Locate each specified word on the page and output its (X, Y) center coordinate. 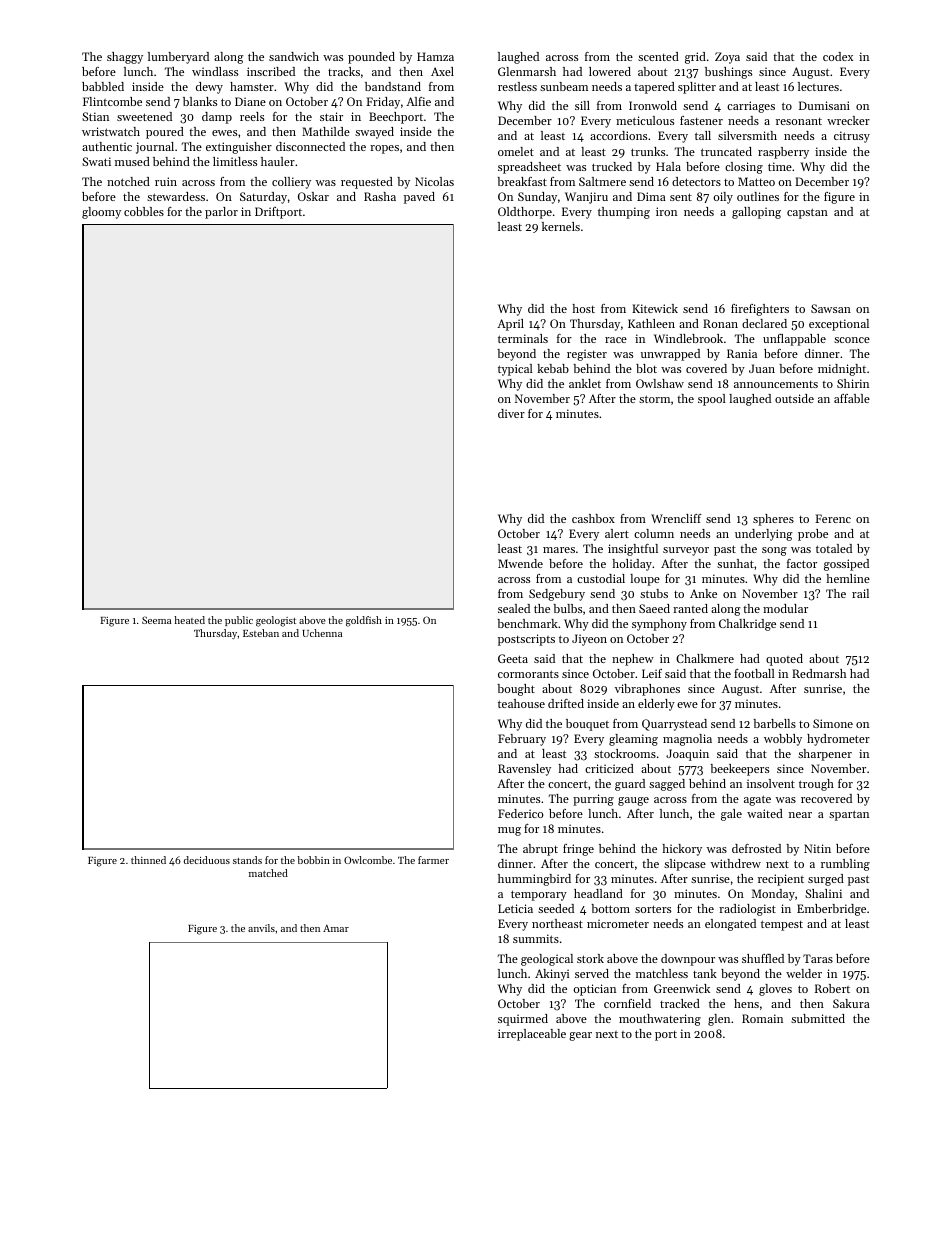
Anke (703, 593)
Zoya (727, 58)
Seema (156, 620)
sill (582, 105)
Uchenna (322, 633)
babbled (103, 86)
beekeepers (739, 770)
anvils (261, 928)
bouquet (587, 725)
